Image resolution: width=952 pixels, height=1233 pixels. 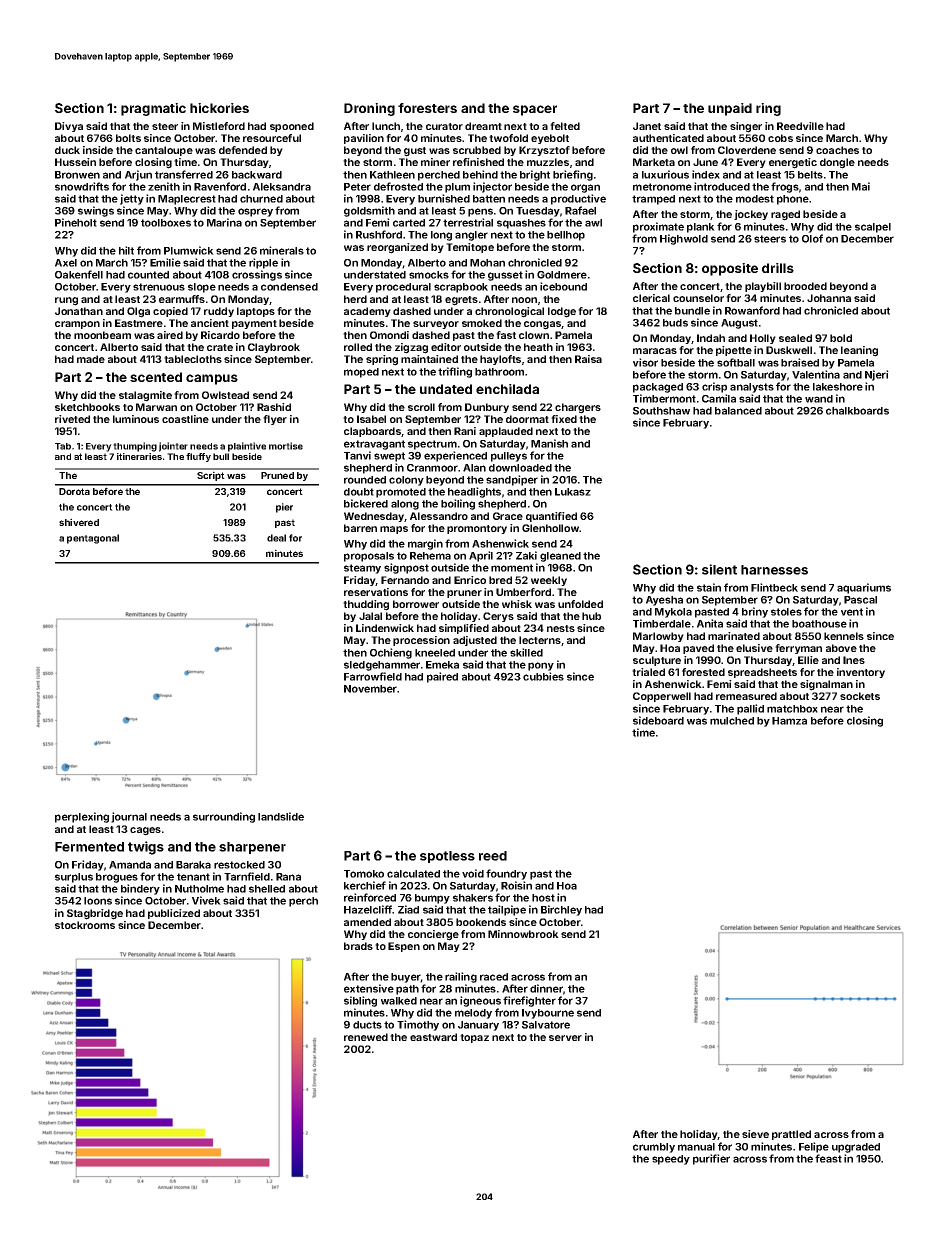 What do you see at coordinates (366, 1037) in the screenshot?
I see `renewed` at bounding box center [366, 1037].
